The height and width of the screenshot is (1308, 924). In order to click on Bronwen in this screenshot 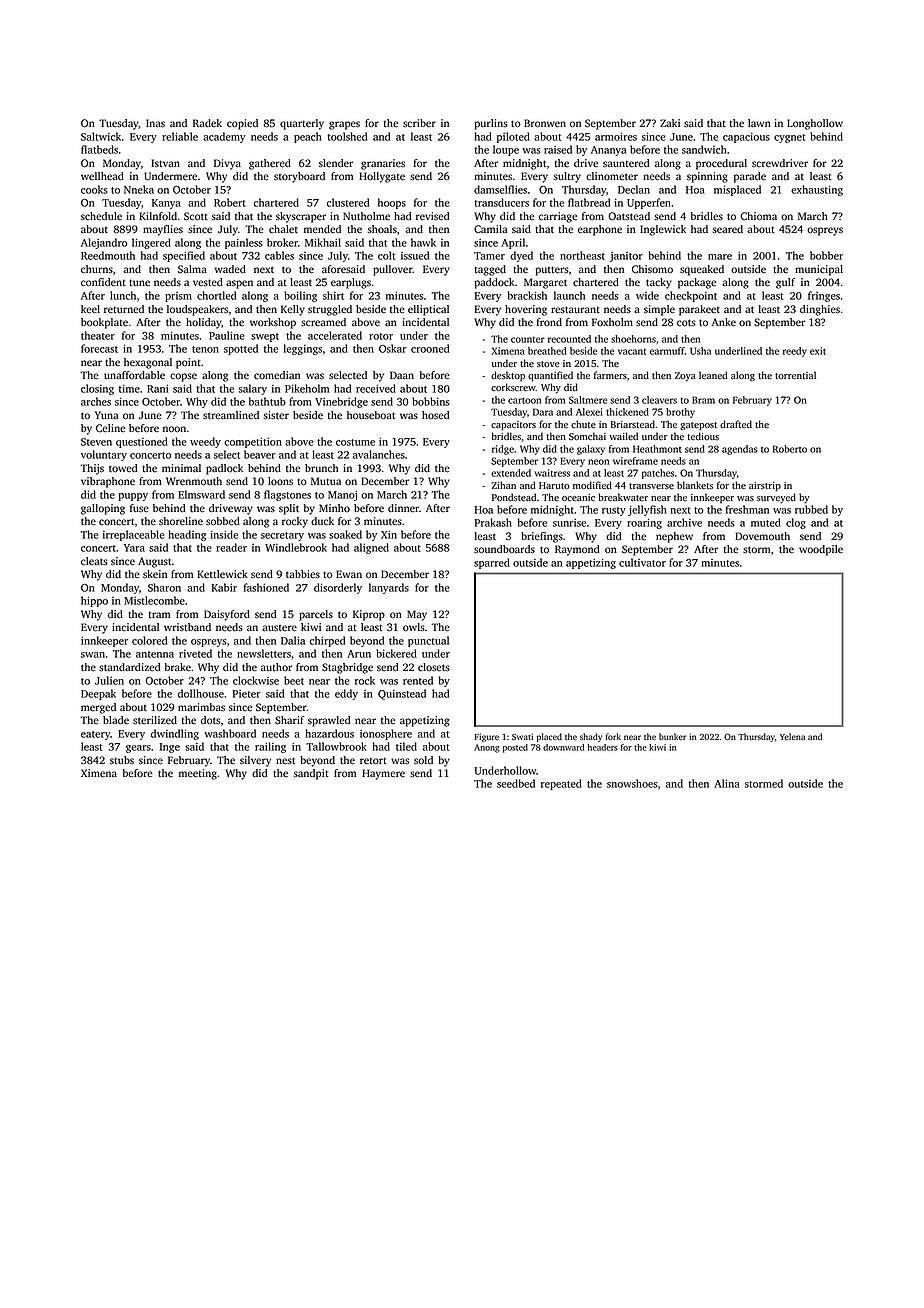, I will do `click(545, 123)`.
